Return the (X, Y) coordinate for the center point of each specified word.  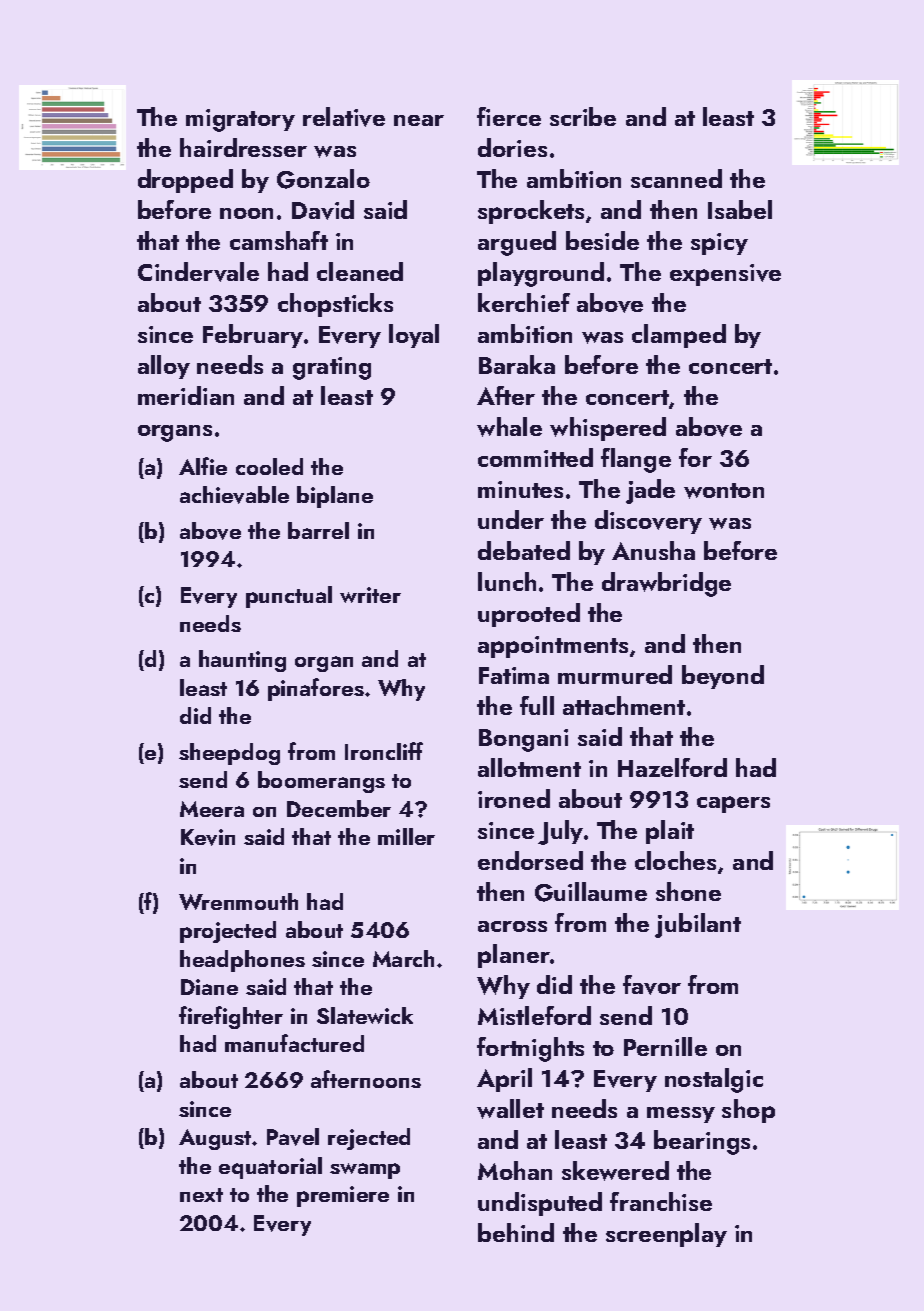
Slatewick (365, 1015)
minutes (520, 489)
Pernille (665, 1046)
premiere (343, 1196)
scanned (676, 178)
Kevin (208, 837)
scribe (583, 116)
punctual (289, 597)
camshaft (279, 240)
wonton (724, 491)
